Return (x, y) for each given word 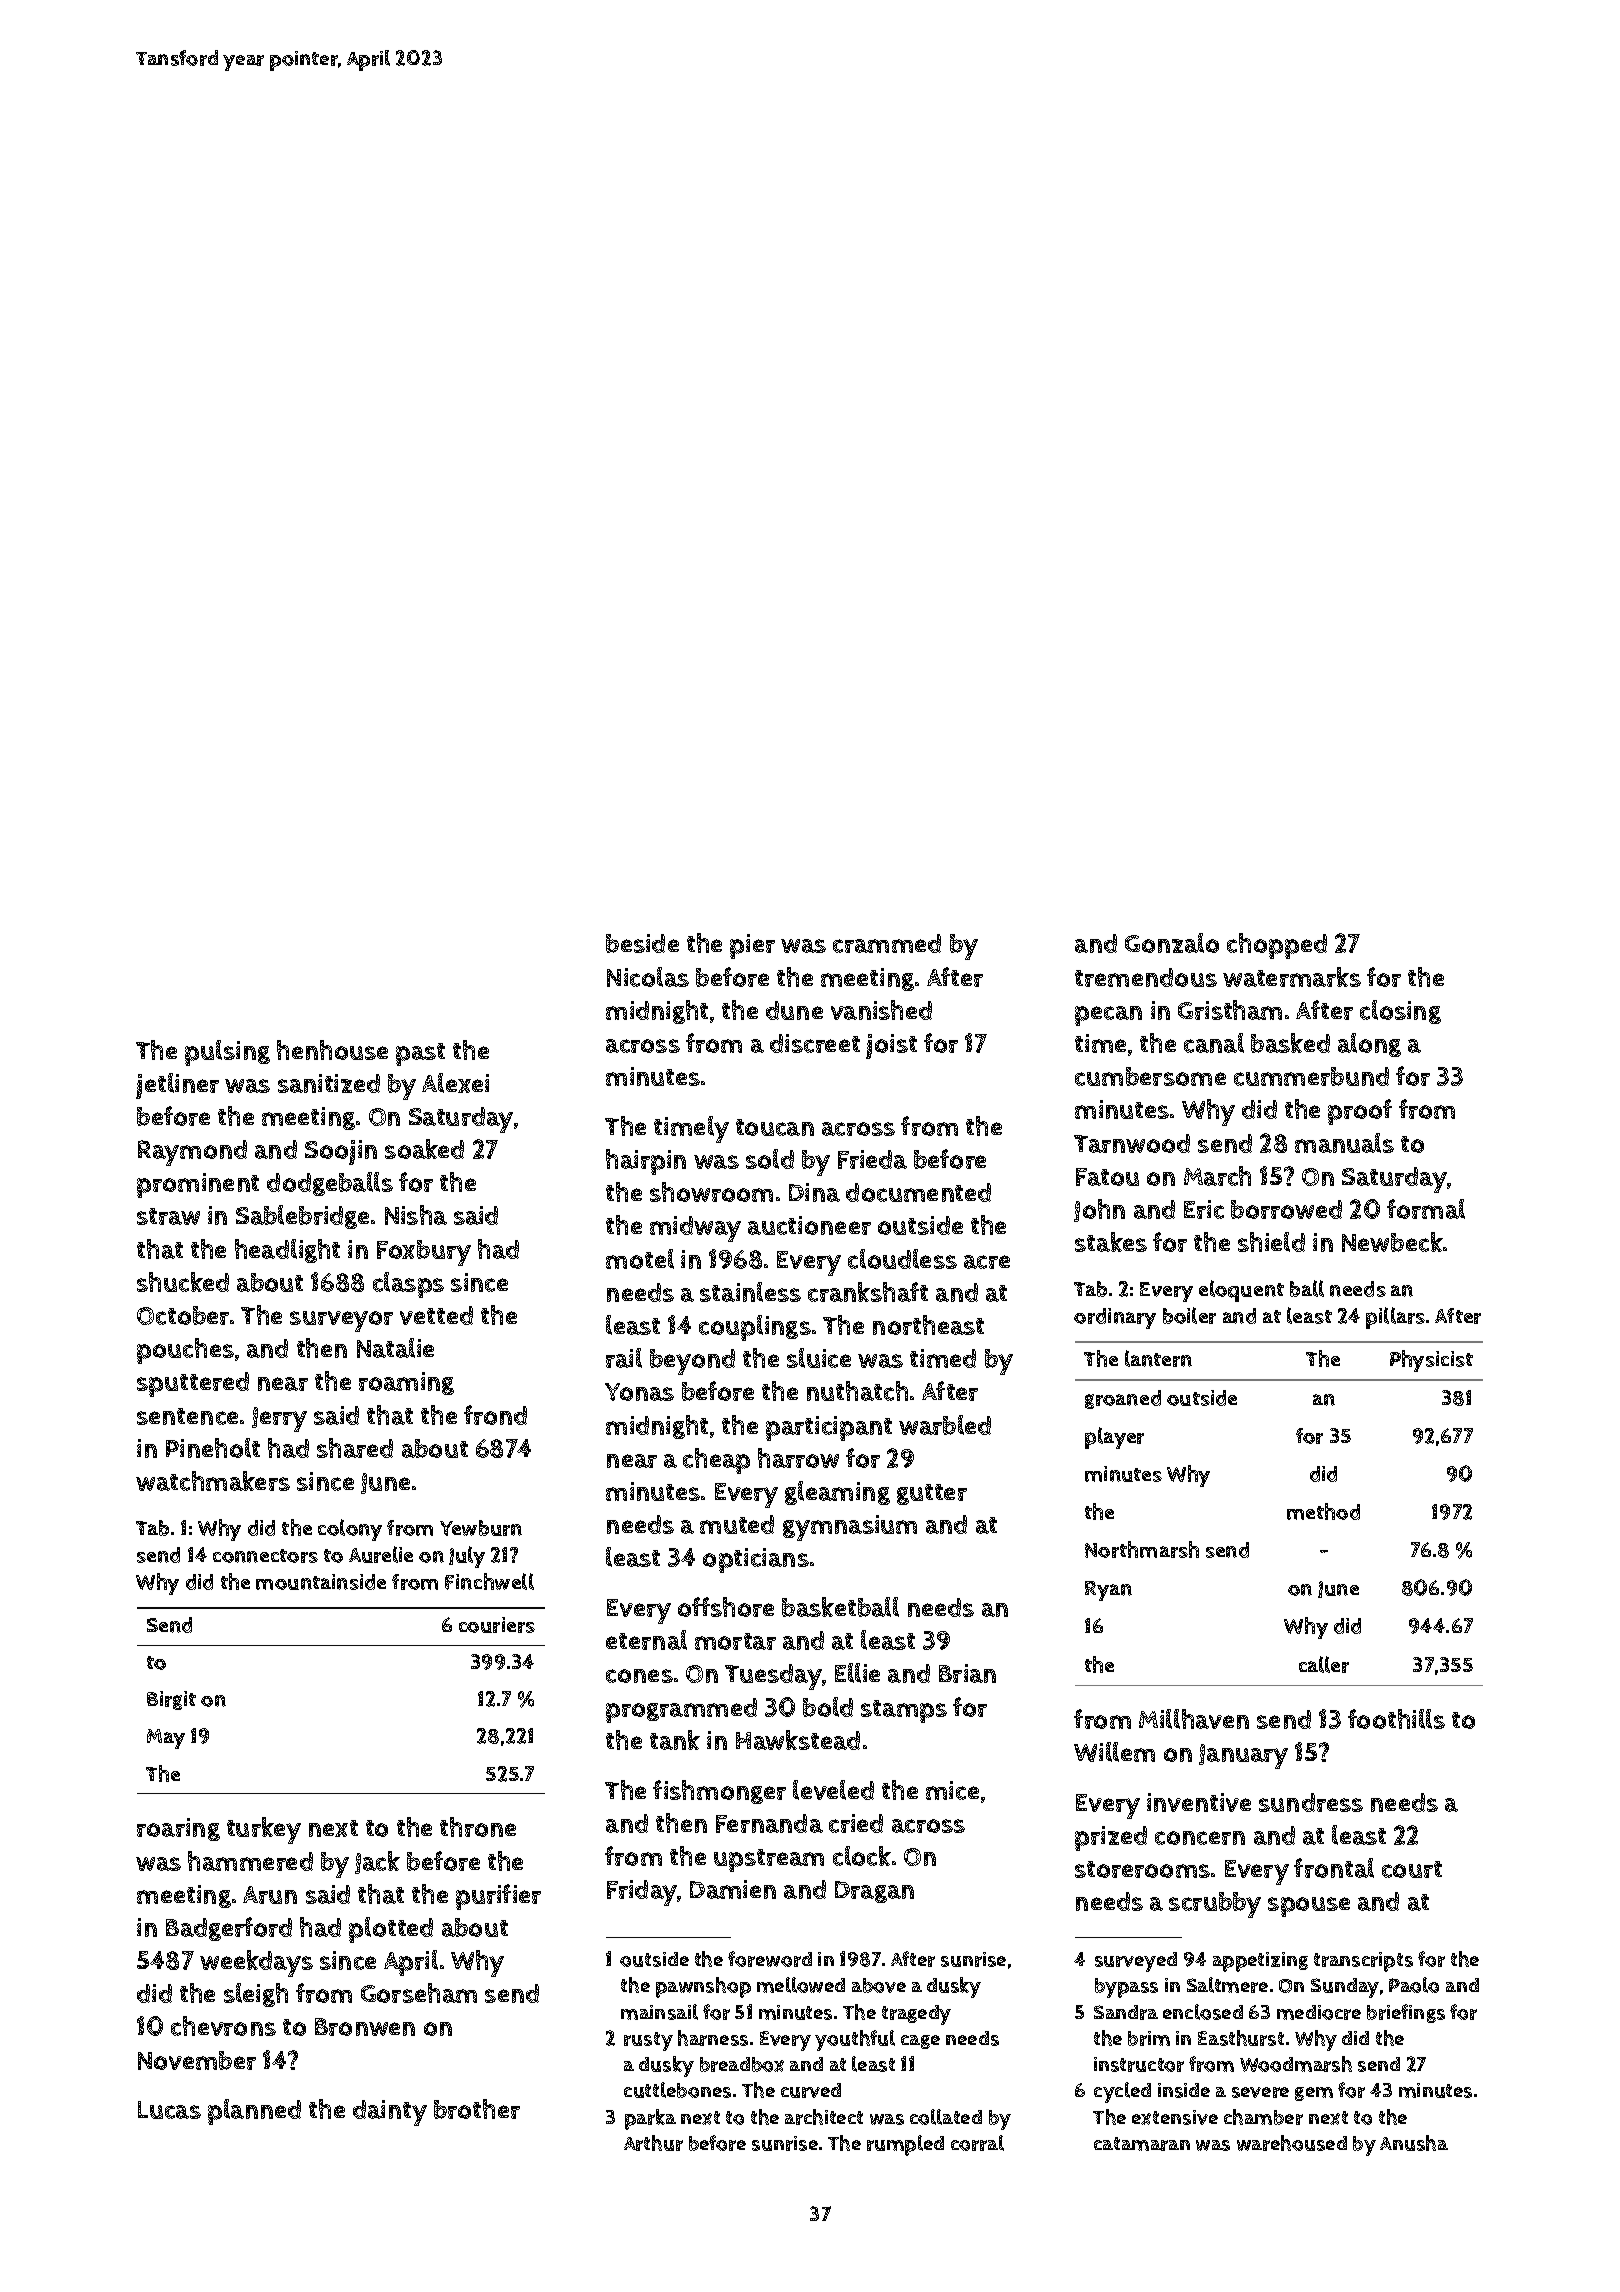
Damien (733, 1889)
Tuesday (773, 1677)
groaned (1123, 1399)
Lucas (169, 2110)
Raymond (192, 1153)
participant (829, 1428)
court (1412, 1869)
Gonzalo (1172, 943)
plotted (391, 1930)
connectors (265, 1556)
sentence (187, 1416)
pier (752, 946)
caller (1324, 1664)
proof (1360, 1112)
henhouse (332, 1050)
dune (794, 1010)
